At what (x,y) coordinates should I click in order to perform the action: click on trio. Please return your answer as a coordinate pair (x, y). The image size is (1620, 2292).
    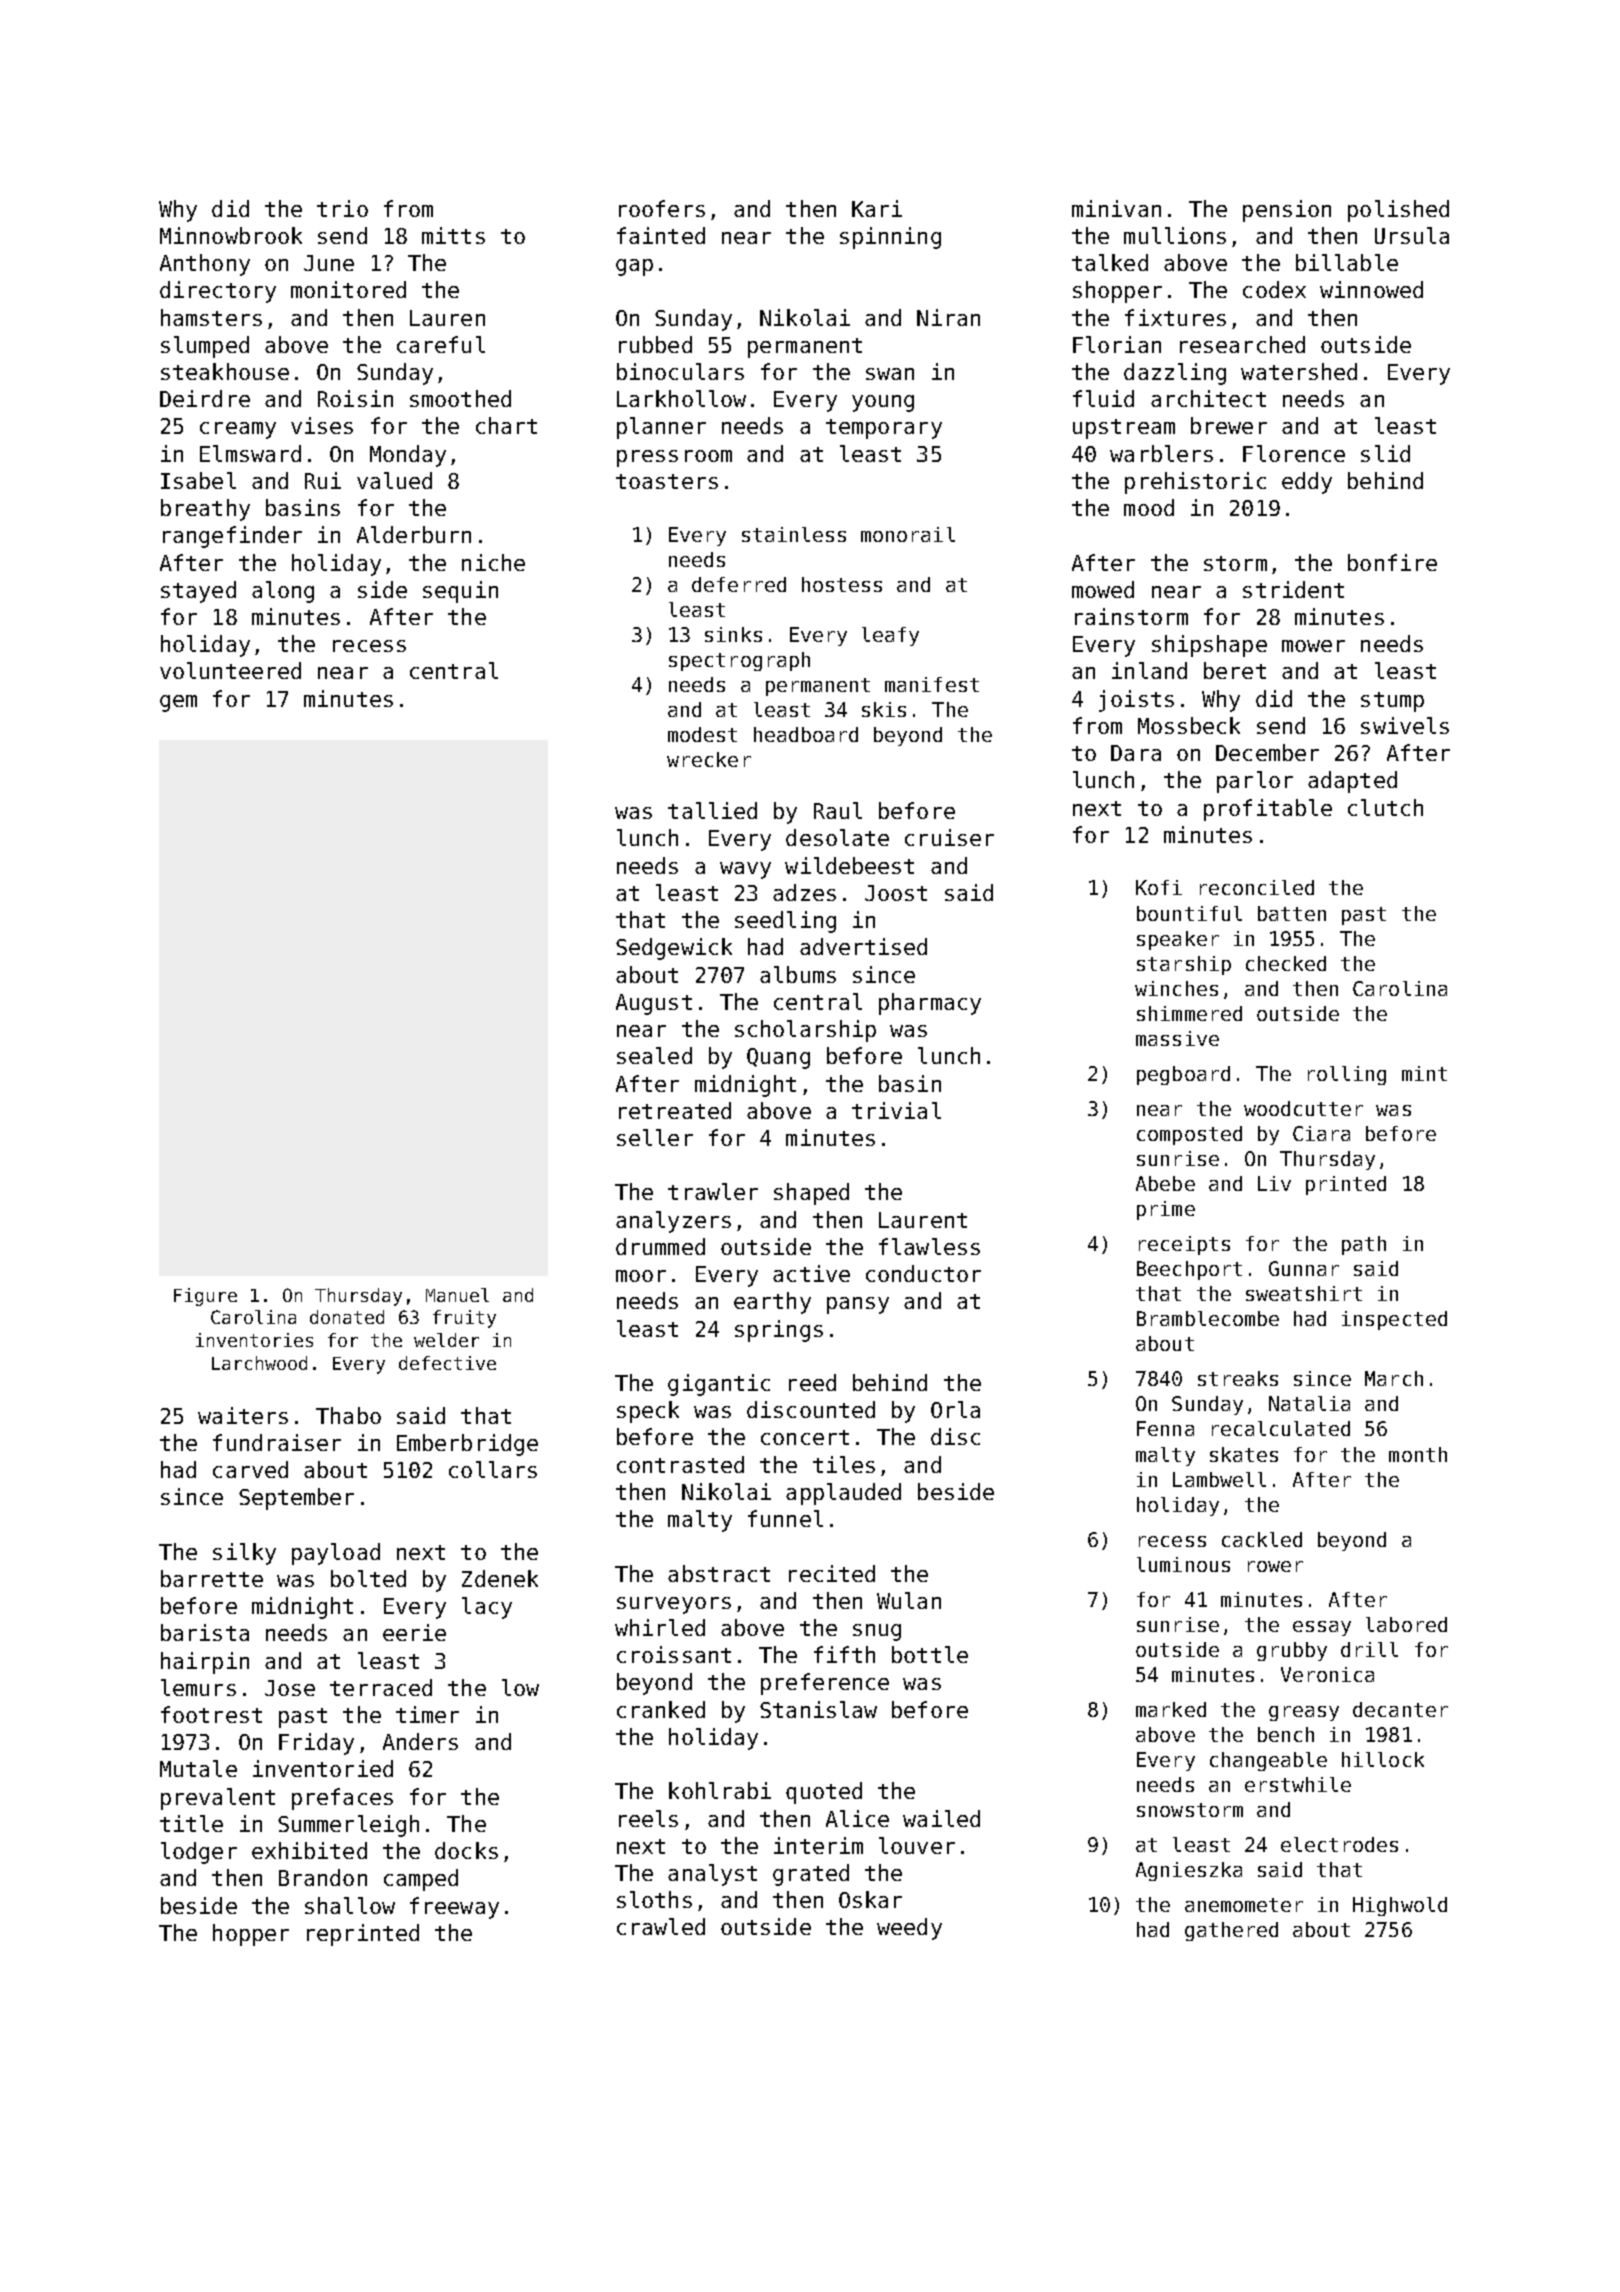
    Looking at the image, I should click on (342, 208).
